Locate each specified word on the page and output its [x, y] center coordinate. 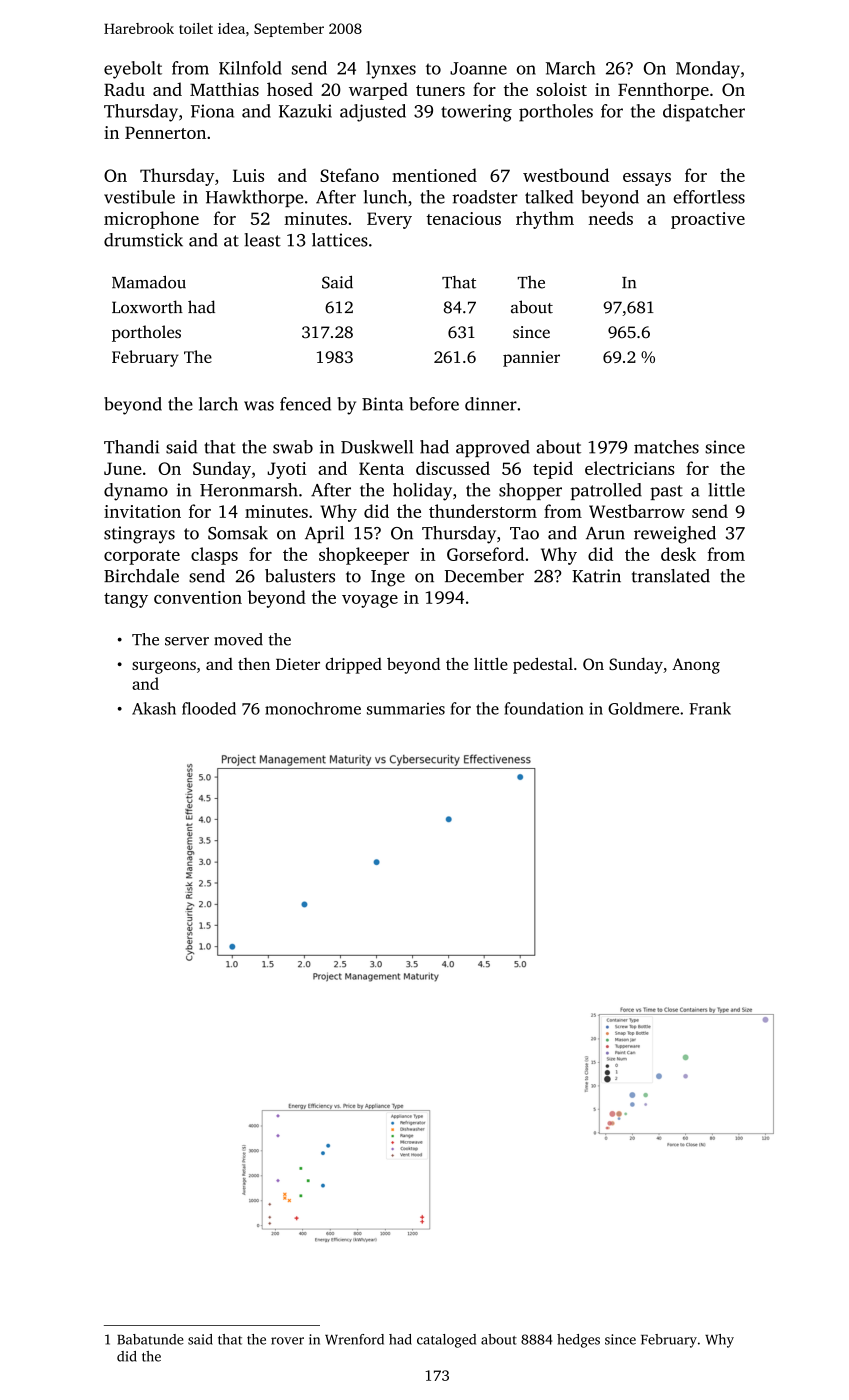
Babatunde [150, 1339]
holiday [422, 492]
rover [287, 1341]
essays [647, 179]
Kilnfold [250, 68]
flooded [209, 708]
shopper [530, 491]
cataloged [446, 1341]
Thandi [131, 447]
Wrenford [354, 1339]
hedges [578, 1341]
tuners [440, 90]
